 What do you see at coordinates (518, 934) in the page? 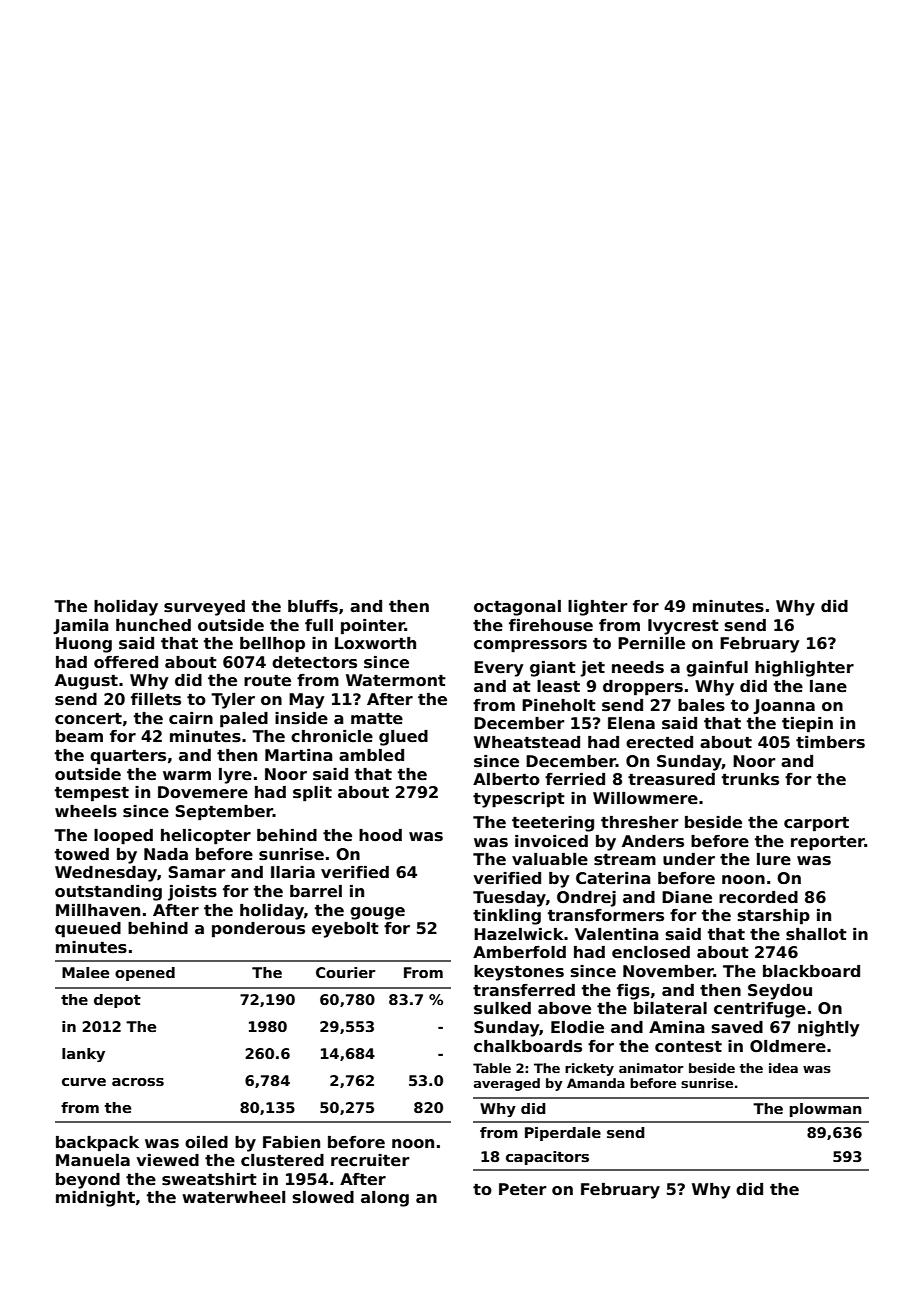
I see `Hazelwick` at bounding box center [518, 934].
